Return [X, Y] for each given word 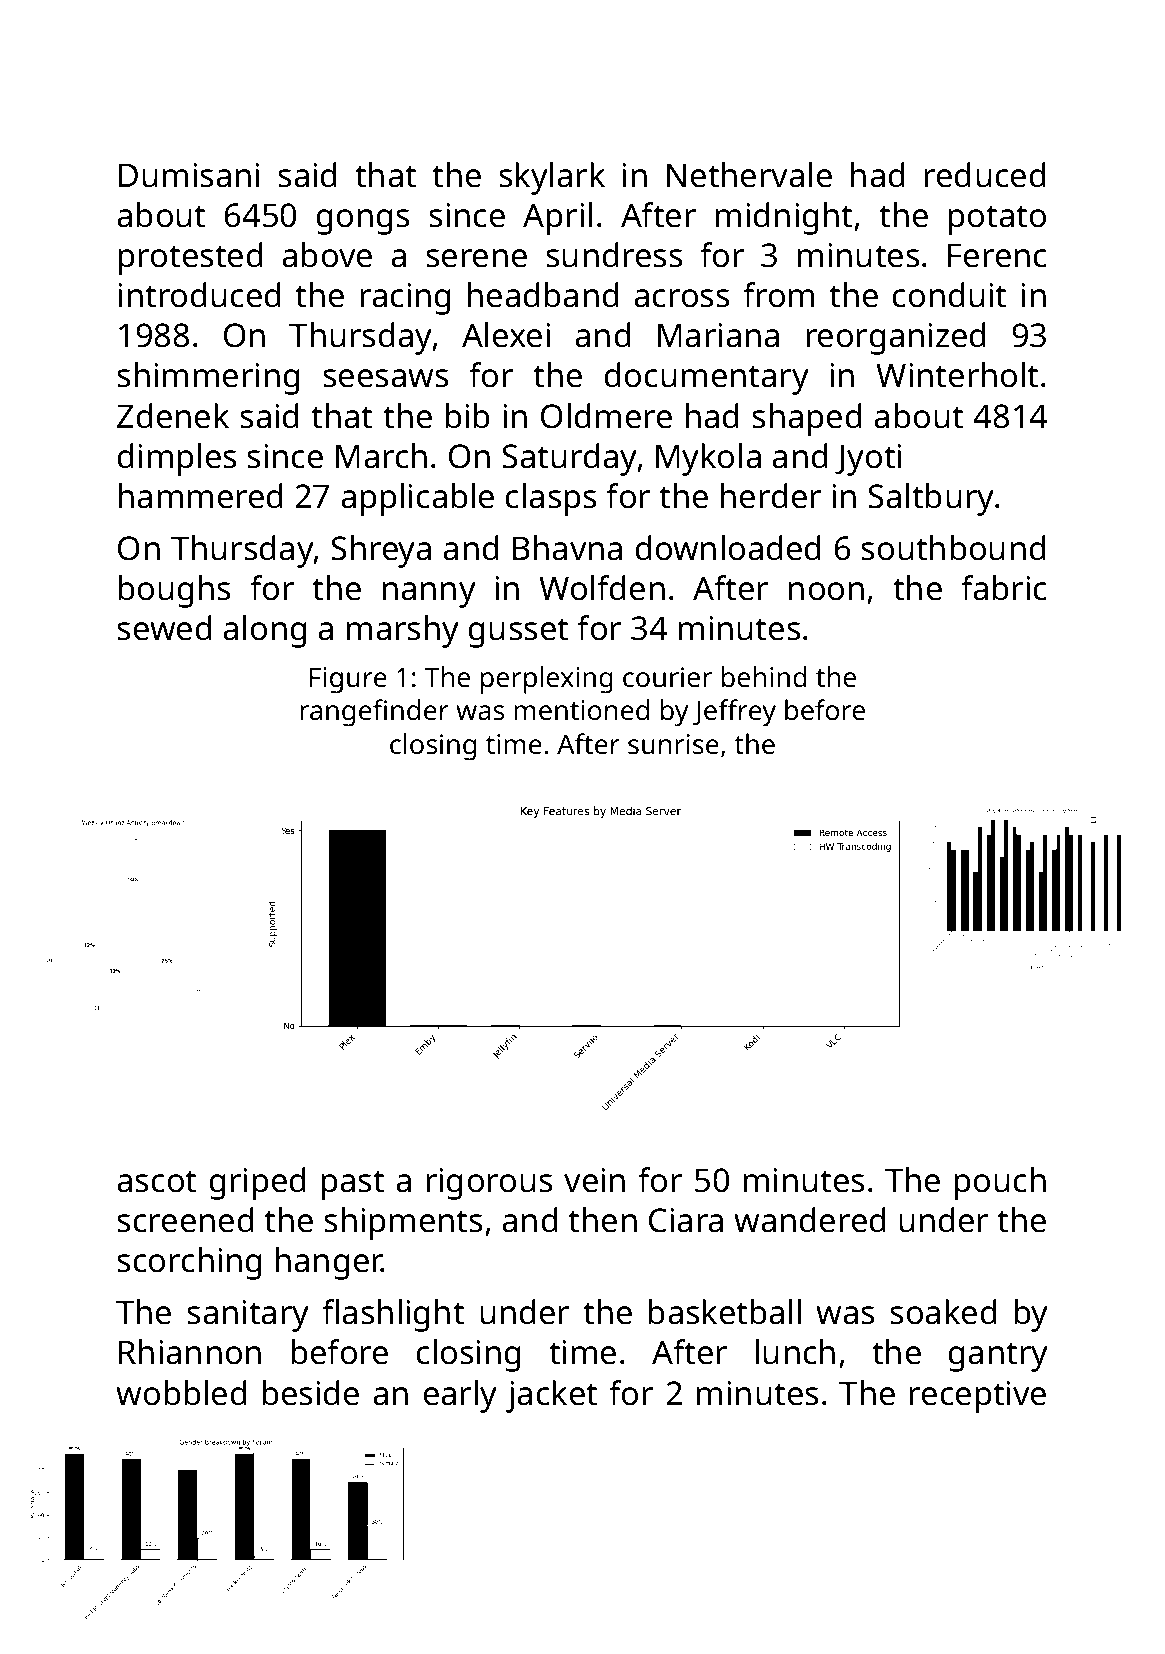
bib [468, 416]
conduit [949, 295]
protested [191, 258]
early [460, 1396]
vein [594, 1180]
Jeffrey [734, 713]
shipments [403, 1223]
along [265, 631]
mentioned [581, 710]
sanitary [248, 1316]
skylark [552, 178]
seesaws [385, 378]
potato [997, 220]
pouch [1000, 1183]
